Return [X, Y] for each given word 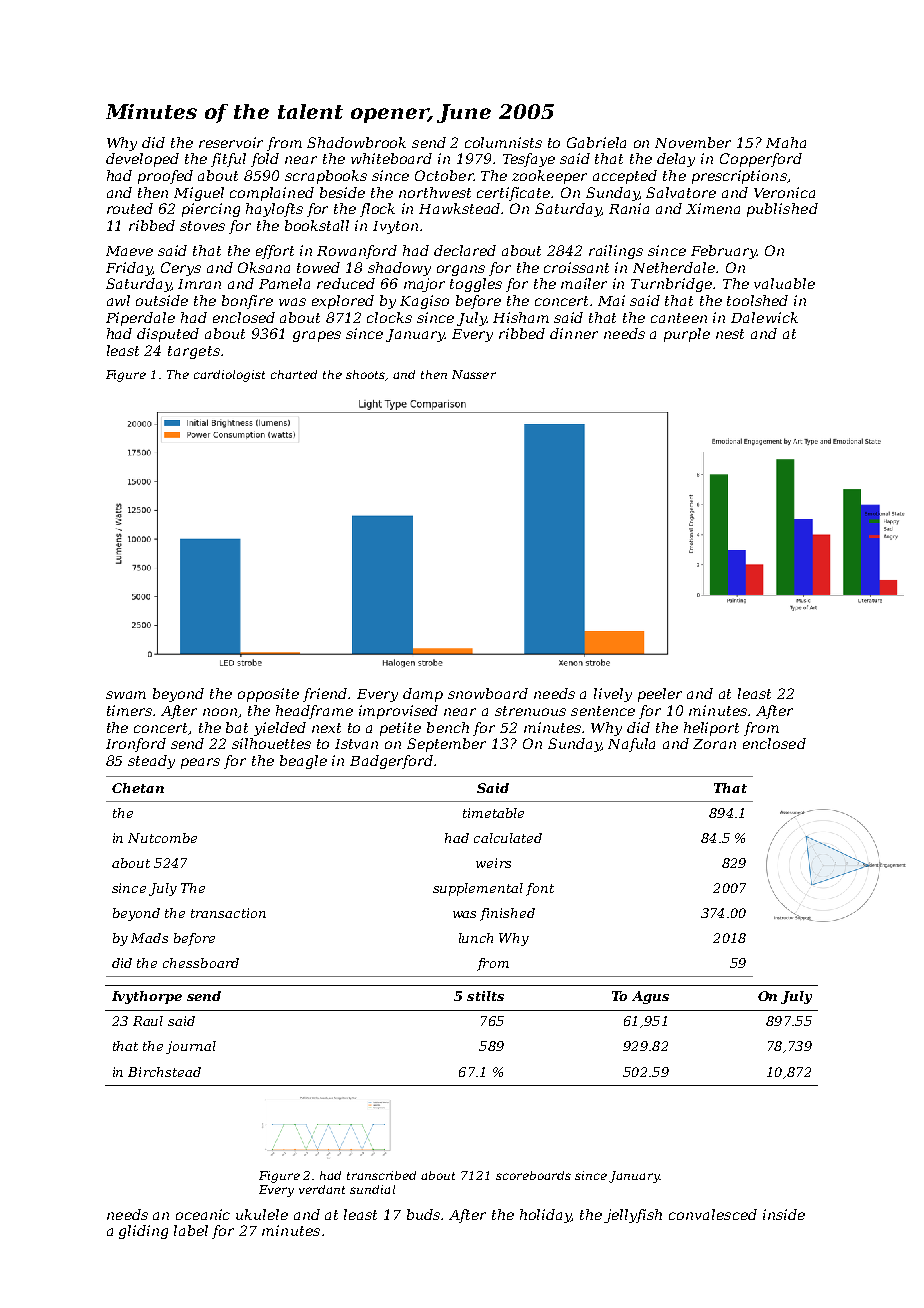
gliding [143, 1232]
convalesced [713, 1214]
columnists [503, 142]
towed [318, 267]
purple [687, 335]
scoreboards [533, 1175]
